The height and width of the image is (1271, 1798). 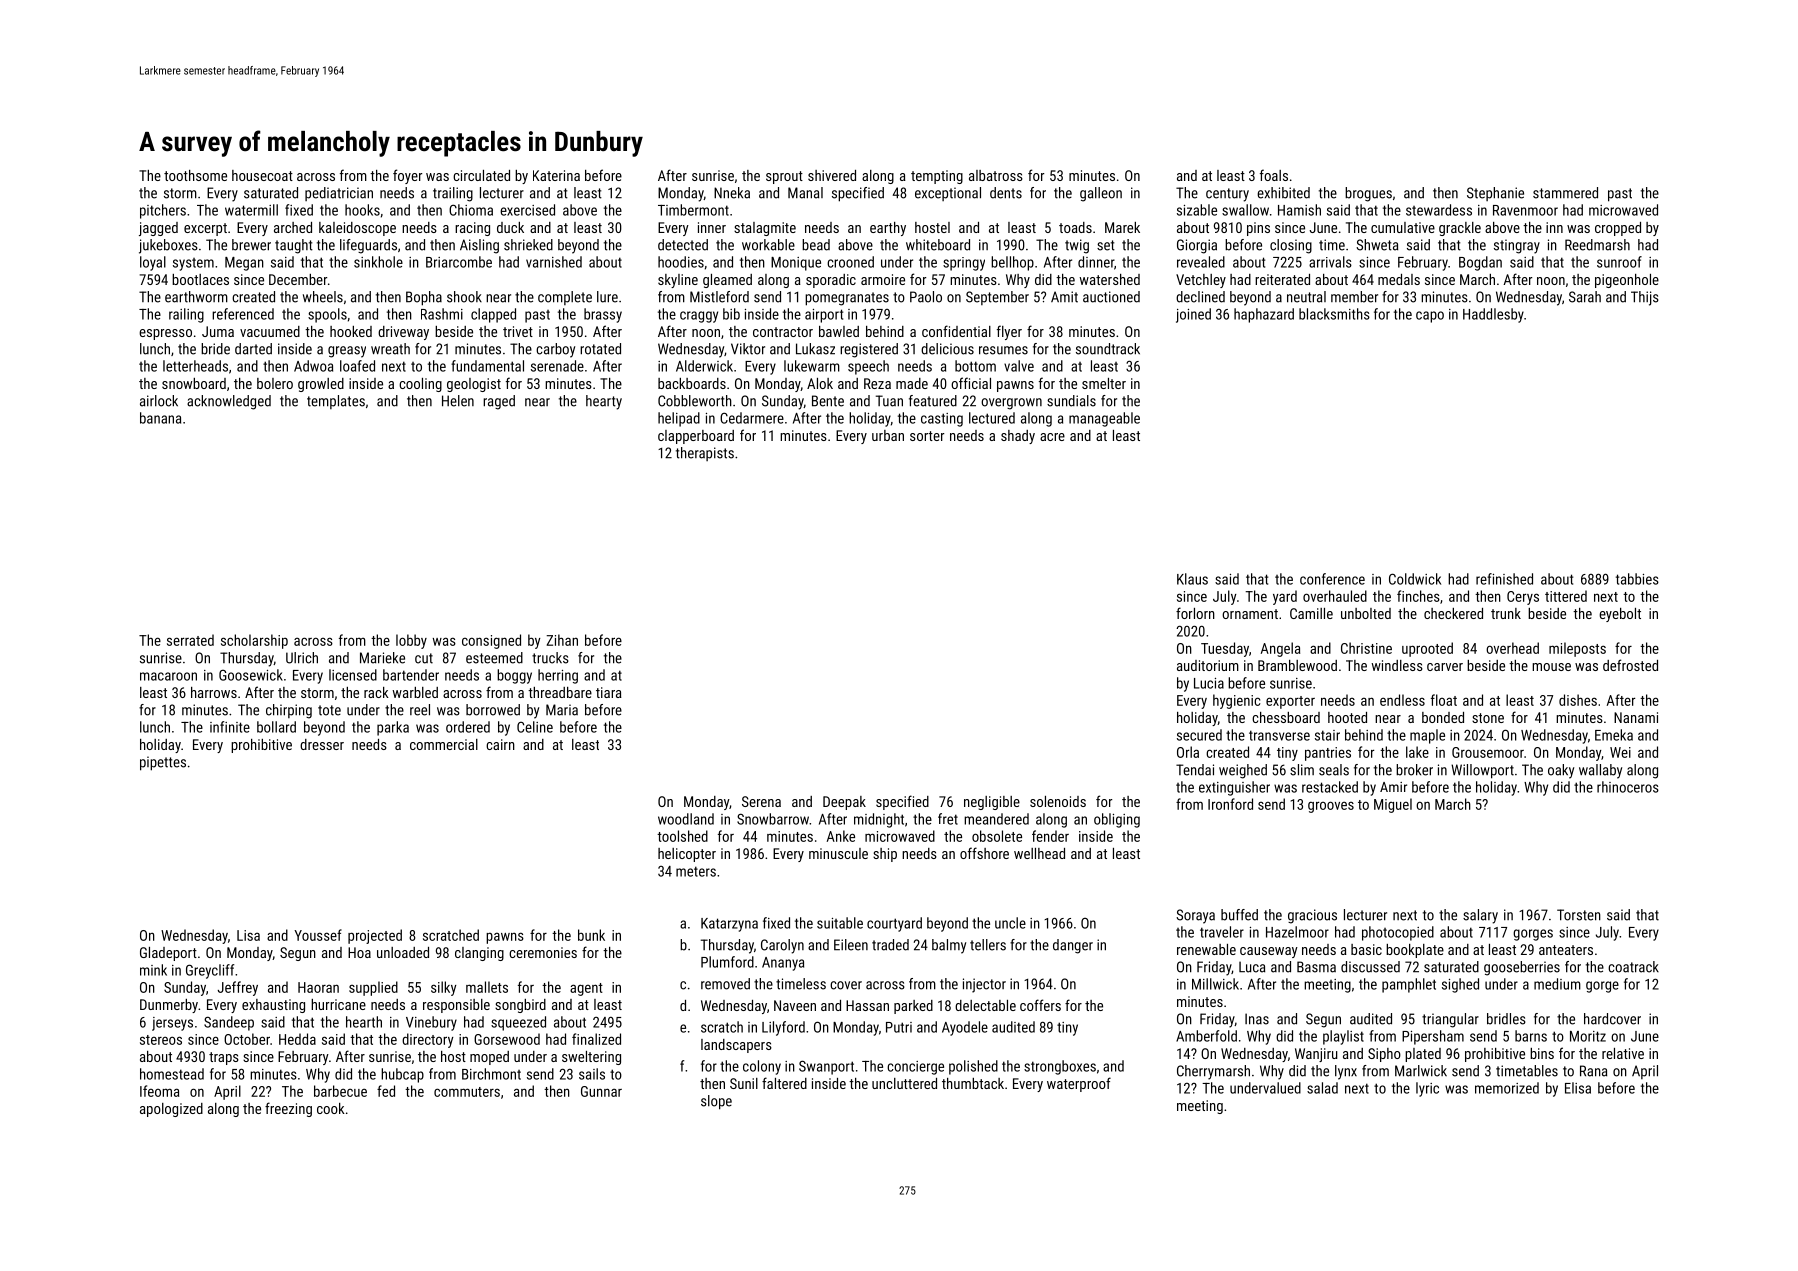 What do you see at coordinates (1507, 1088) in the image?
I see `memorized` at bounding box center [1507, 1088].
